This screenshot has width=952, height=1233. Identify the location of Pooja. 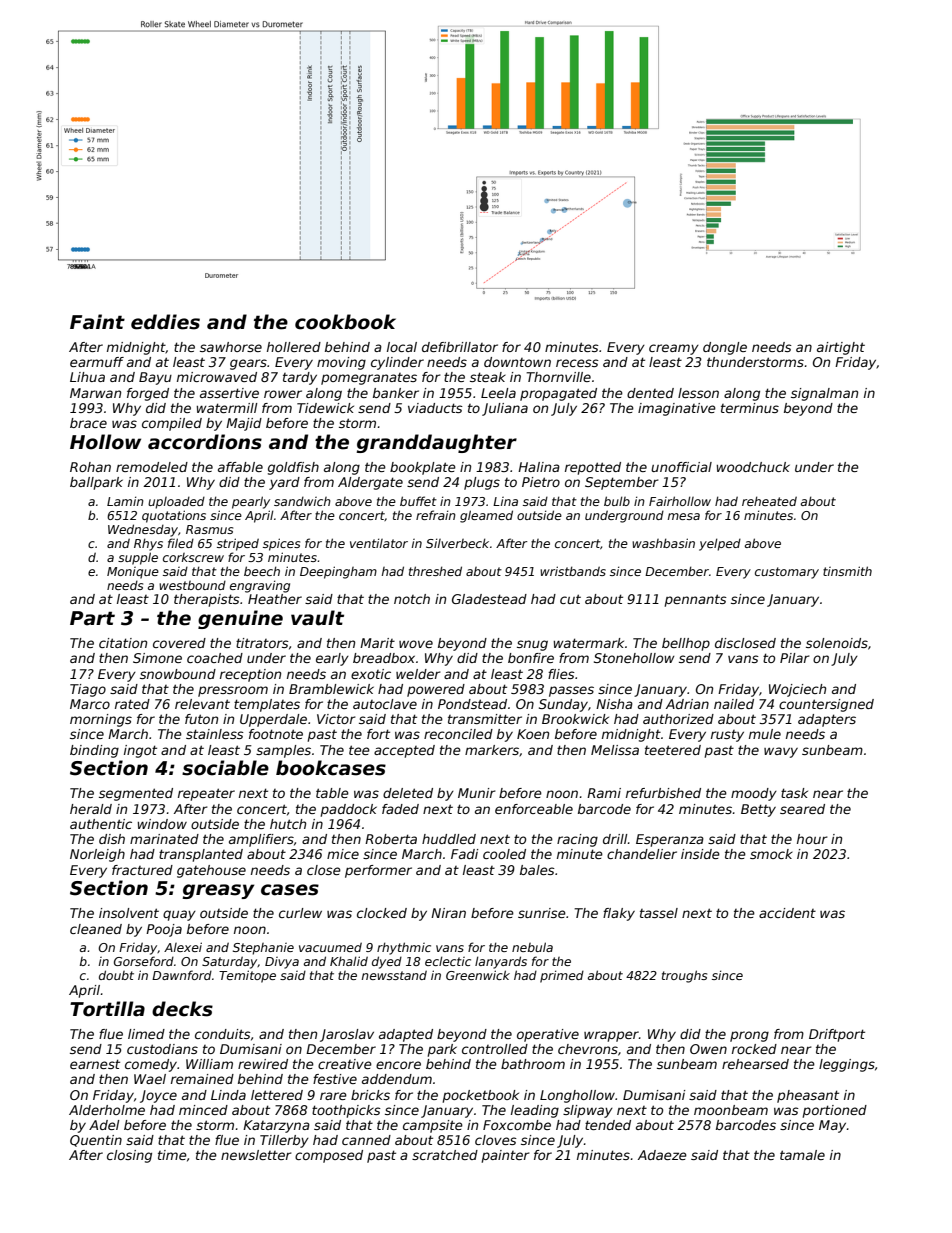
(164, 930).
